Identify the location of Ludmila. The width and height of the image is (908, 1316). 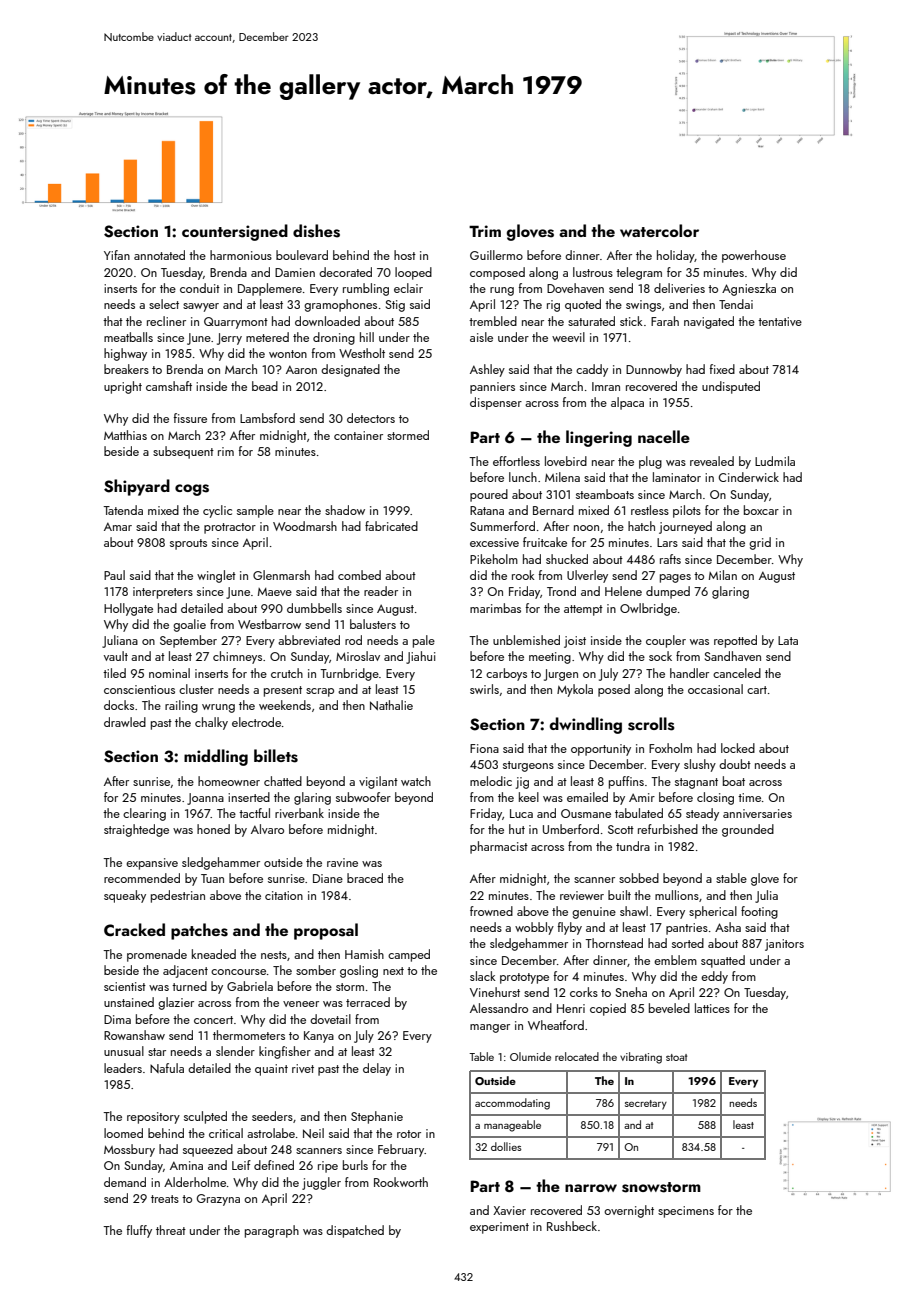
(775, 461).
